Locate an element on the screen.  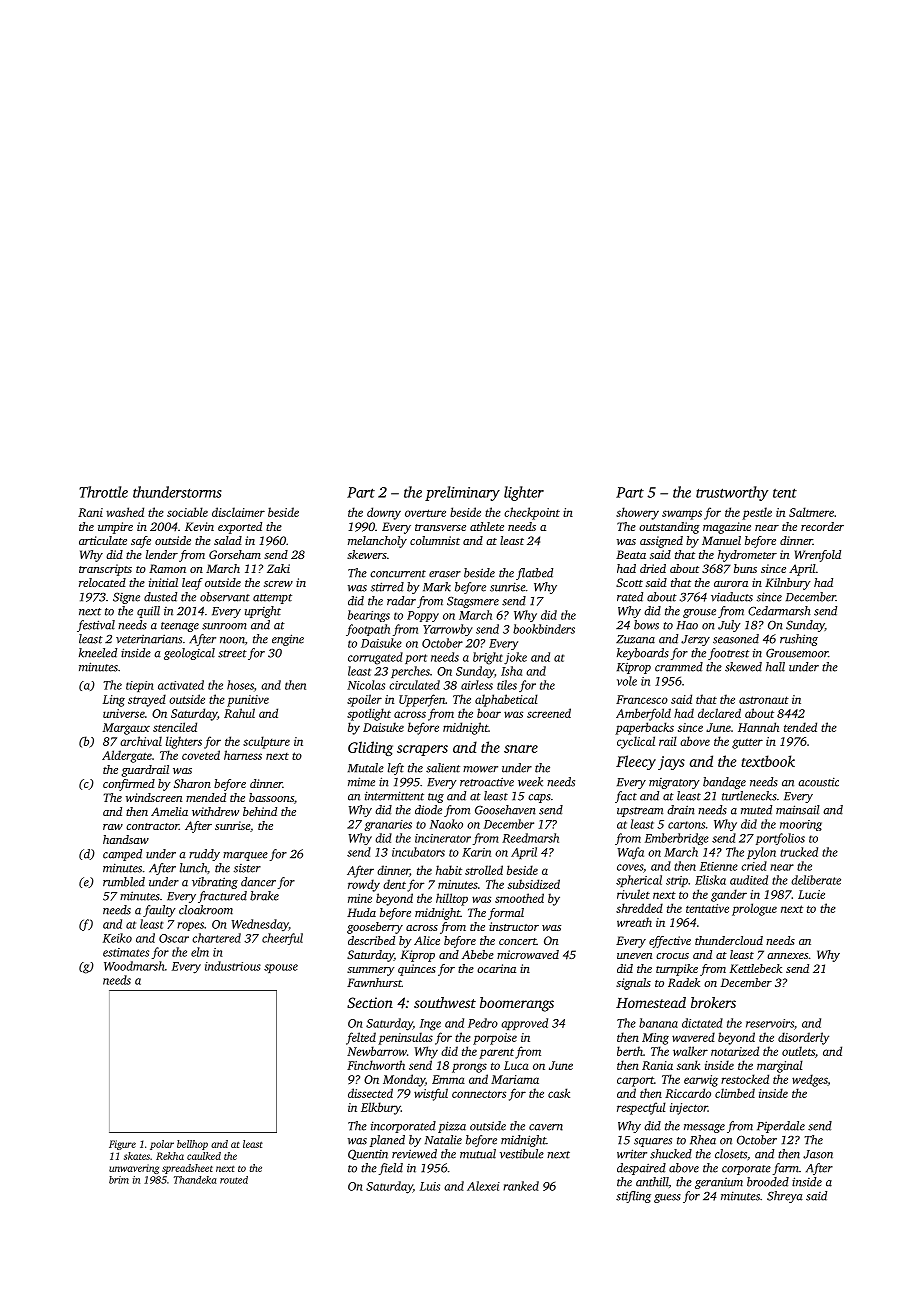
trustworthy is located at coordinates (732, 493).
